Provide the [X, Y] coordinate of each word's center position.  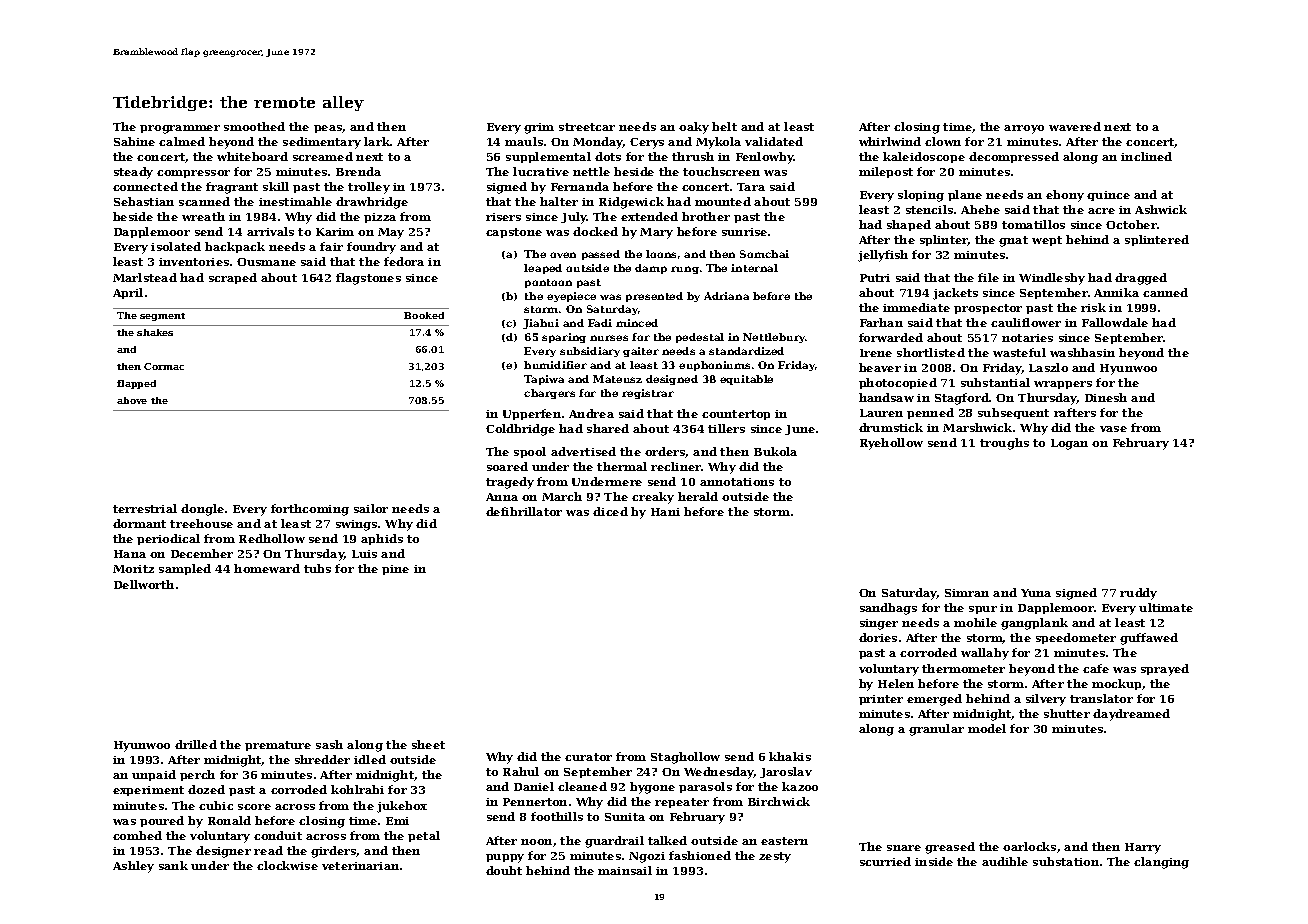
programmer [180, 129]
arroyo [1024, 129]
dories [878, 637]
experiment [148, 791]
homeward [267, 568]
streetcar [587, 127]
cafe [1096, 668]
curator [588, 757]
